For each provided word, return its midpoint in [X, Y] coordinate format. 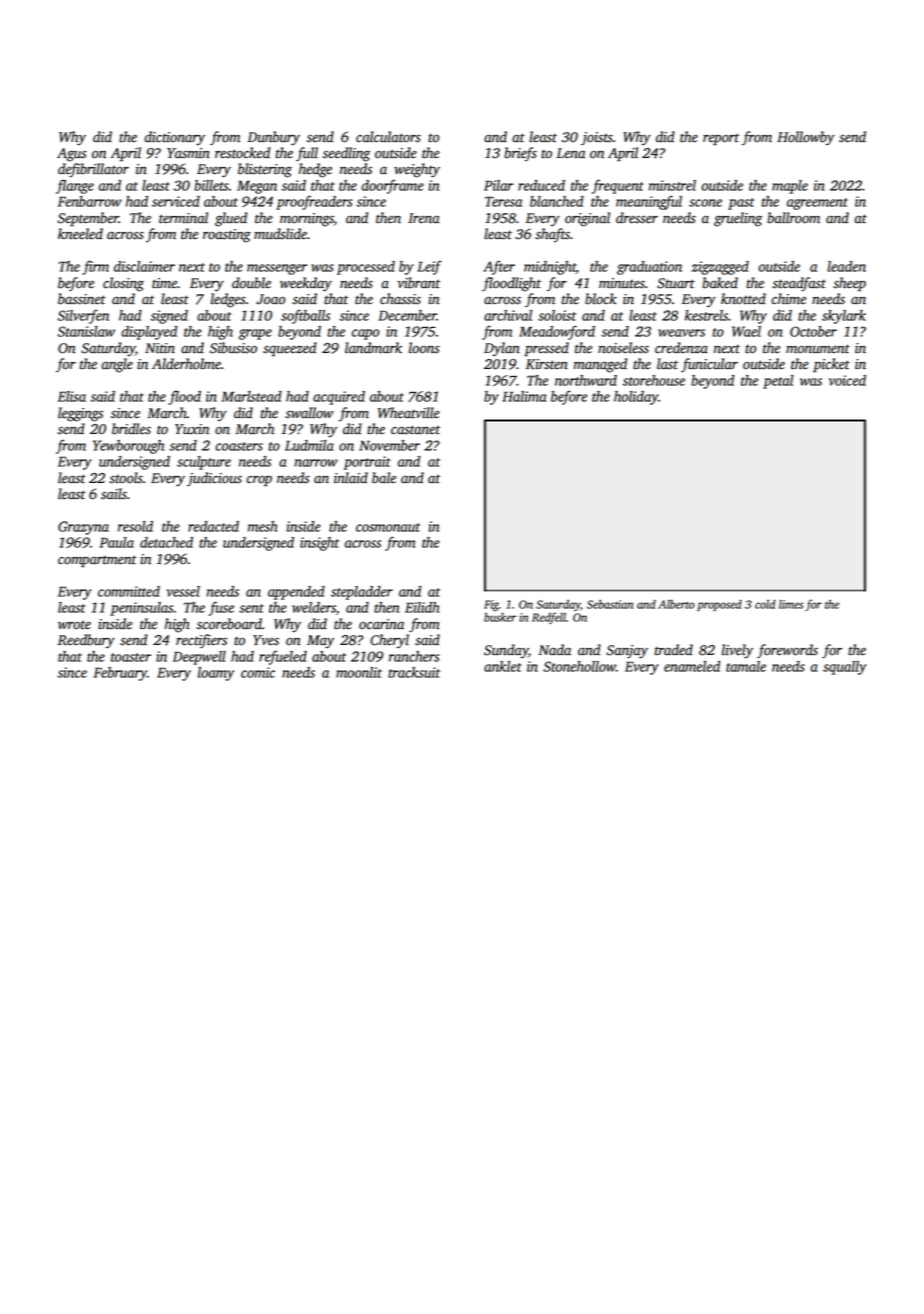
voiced [847, 380]
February [120, 674]
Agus [72, 155]
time [164, 283]
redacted [213, 526]
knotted [743, 299]
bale [384, 478]
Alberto [676, 604]
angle [117, 365]
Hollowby [806, 138]
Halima [524, 396]
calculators [388, 137]
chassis [400, 299]
